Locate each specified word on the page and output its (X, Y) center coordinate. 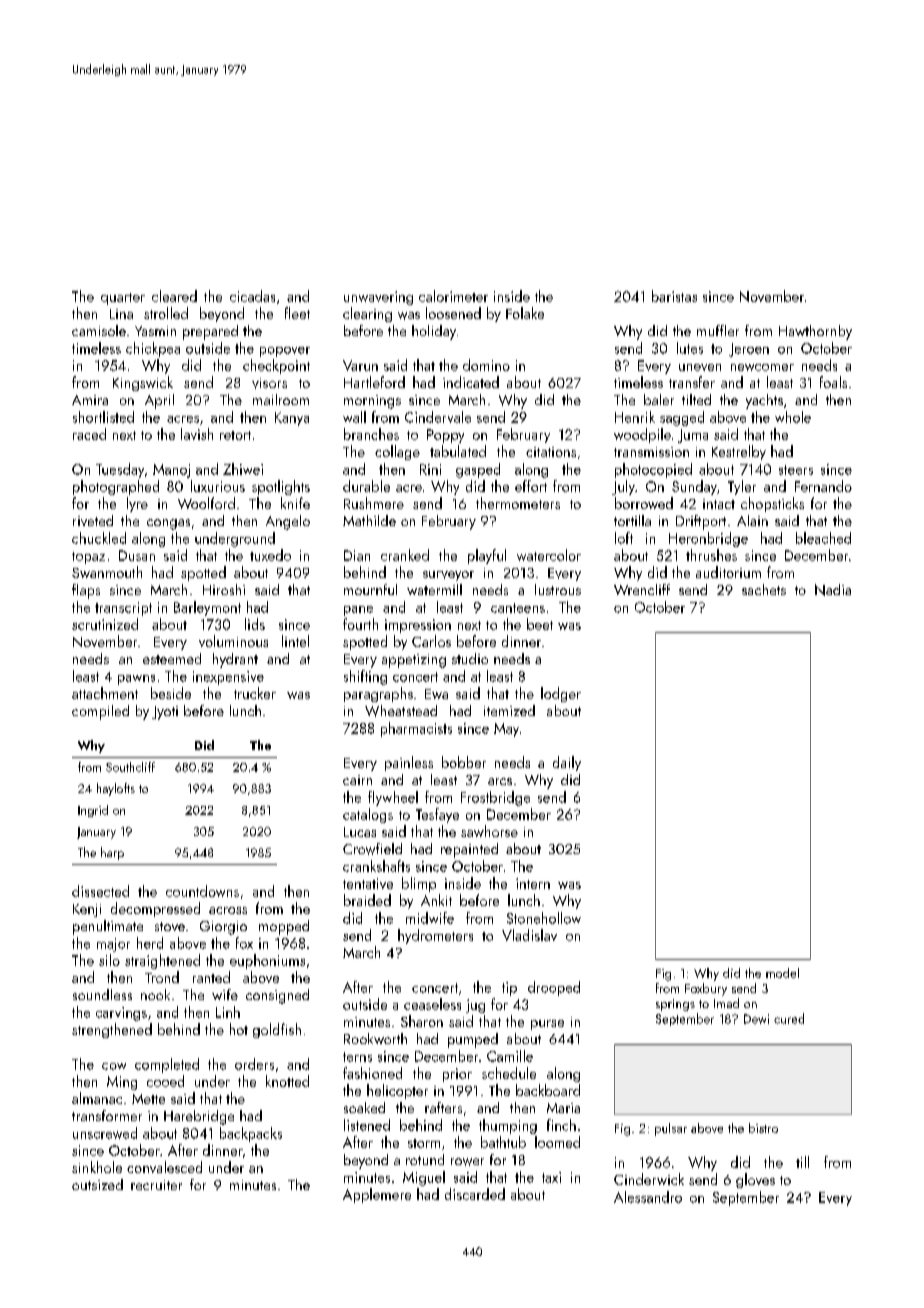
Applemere (377, 1195)
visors (269, 383)
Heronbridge (708, 539)
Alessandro (648, 1197)
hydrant (235, 660)
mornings (372, 402)
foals (833, 382)
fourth (360, 624)
